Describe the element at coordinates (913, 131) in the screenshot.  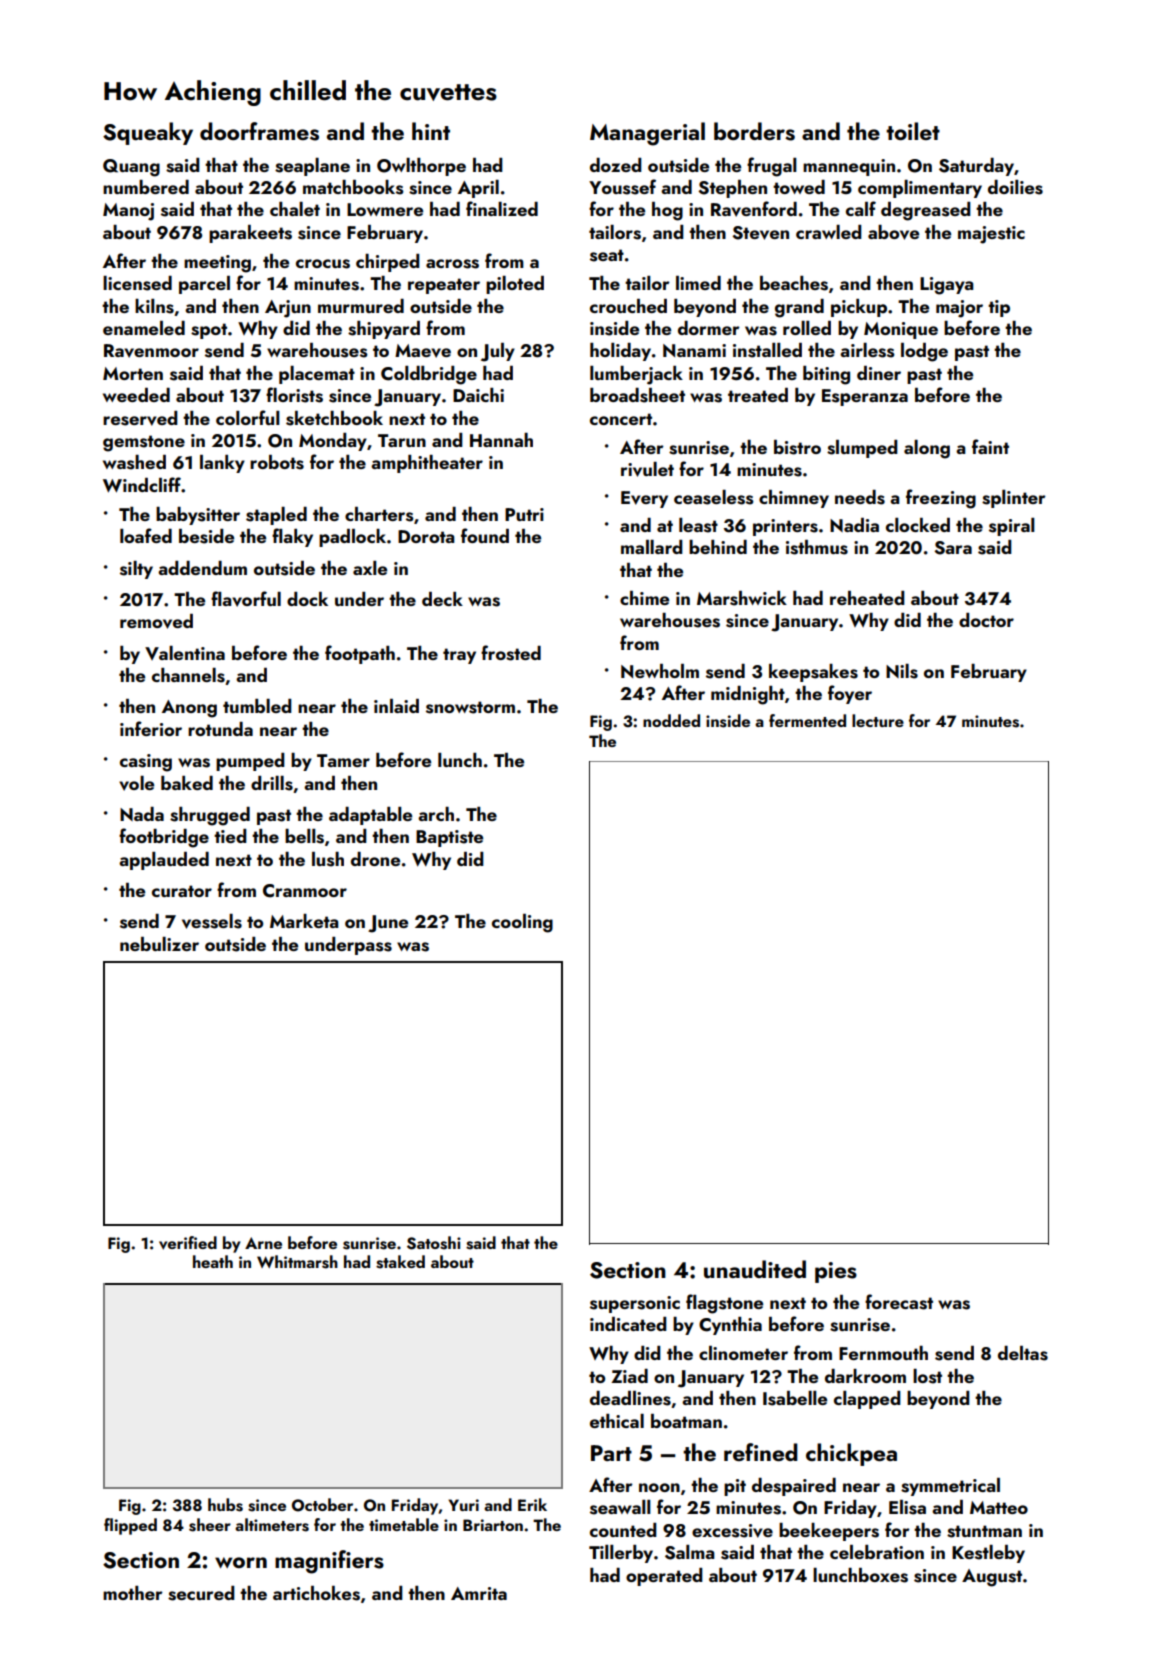
I see `toilet` at that location.
